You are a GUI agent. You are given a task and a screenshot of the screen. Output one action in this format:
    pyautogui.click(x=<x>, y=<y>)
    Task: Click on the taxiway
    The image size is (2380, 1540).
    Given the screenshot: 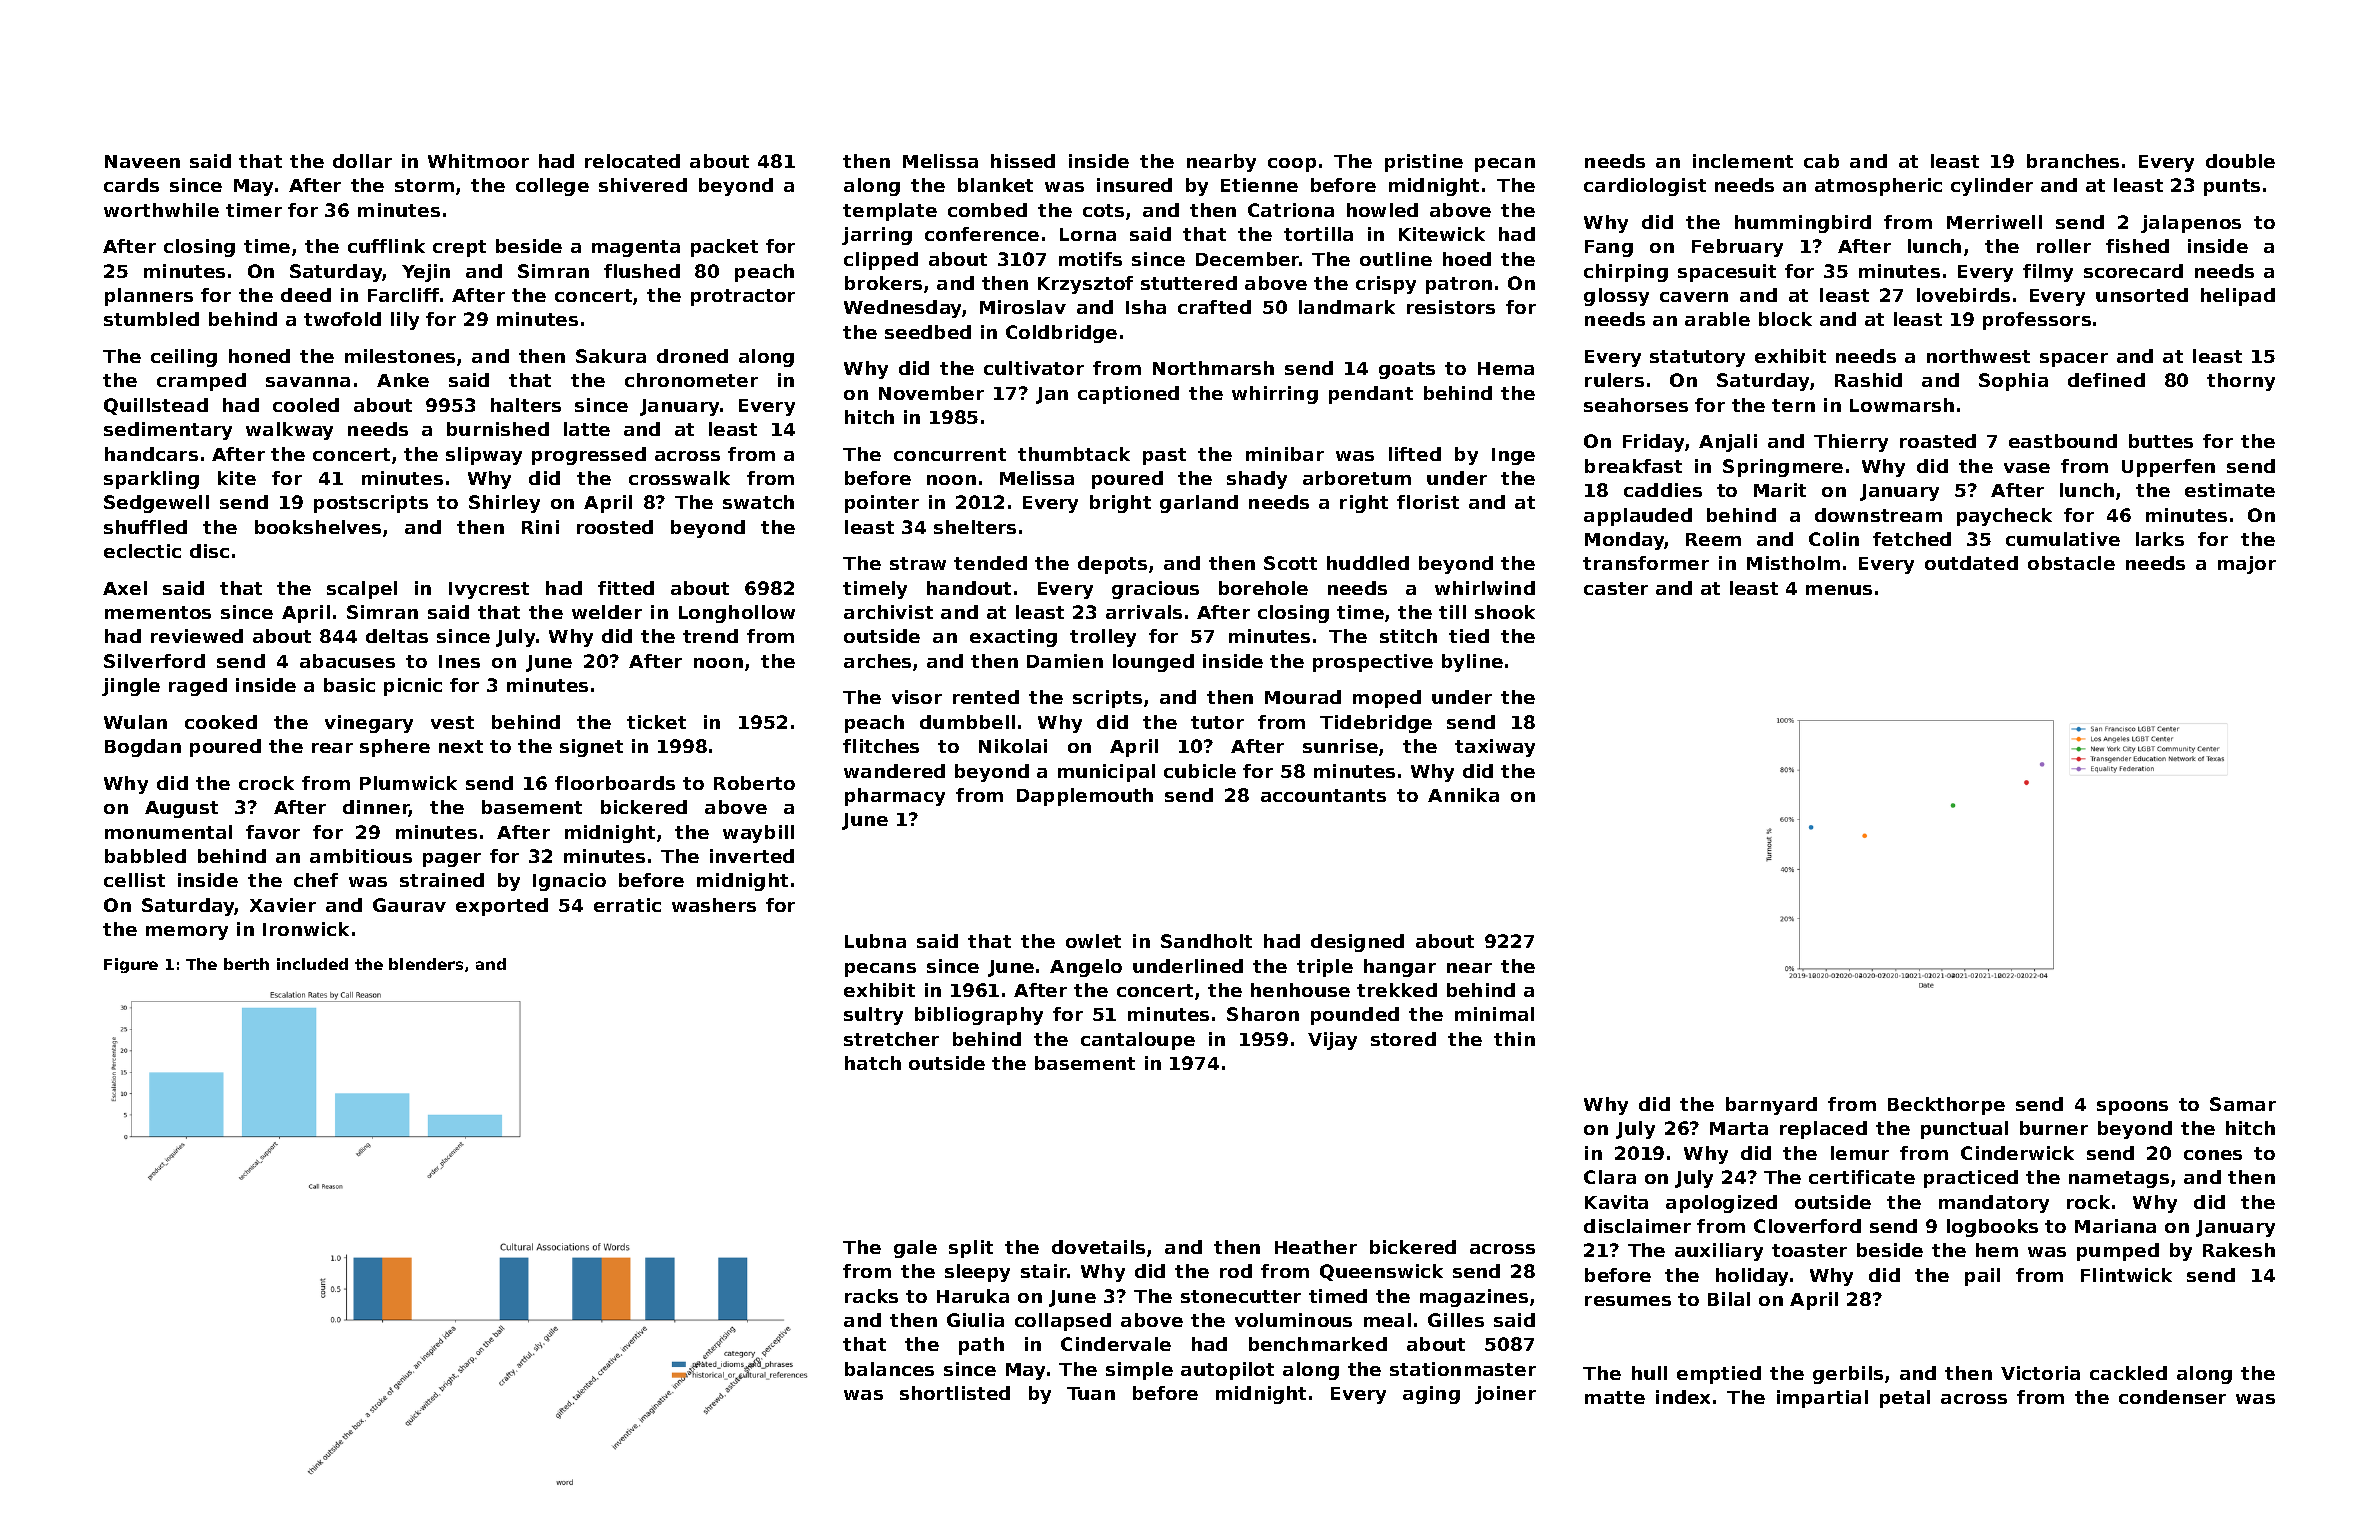 What is the action you would take?
    pyautogui.click(x=1495, y=748)
